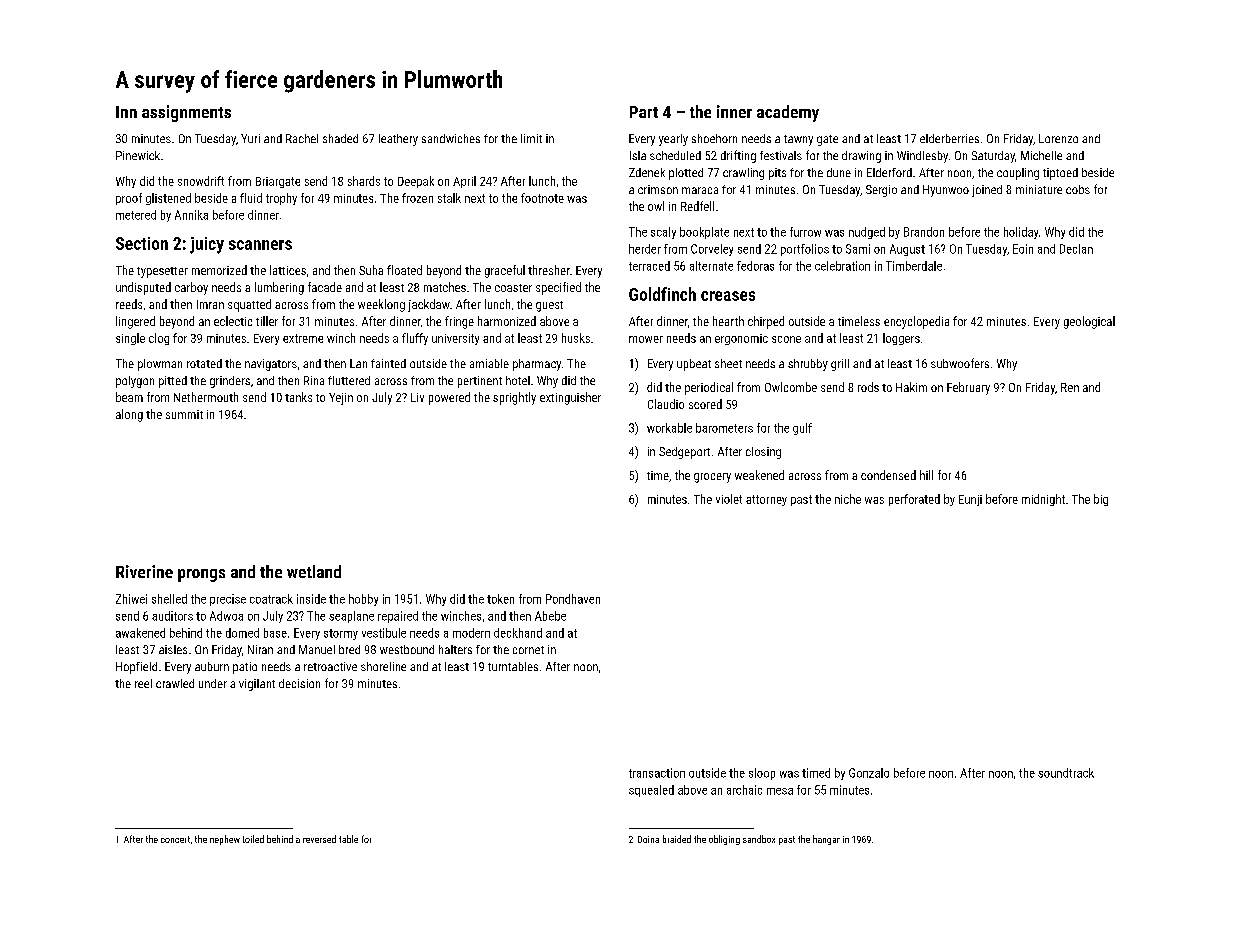 The width and height of the screenshot is (1233, 952). Describe the element at coordinates (528, 650) in the screenshot. I see `cornet` at that location.
